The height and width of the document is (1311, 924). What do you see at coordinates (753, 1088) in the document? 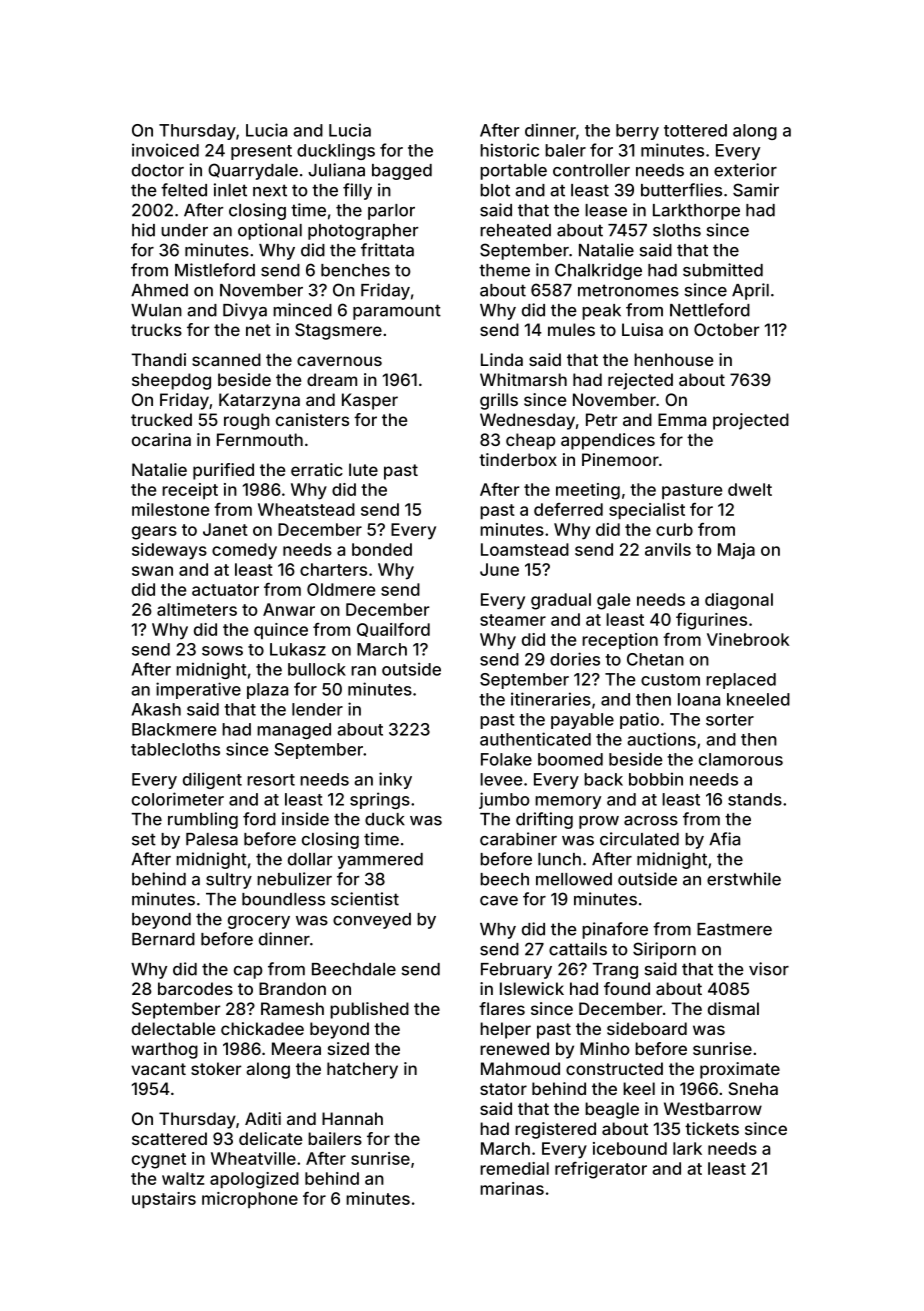
I see `Sneha` at bounding box center [753, 1088].
